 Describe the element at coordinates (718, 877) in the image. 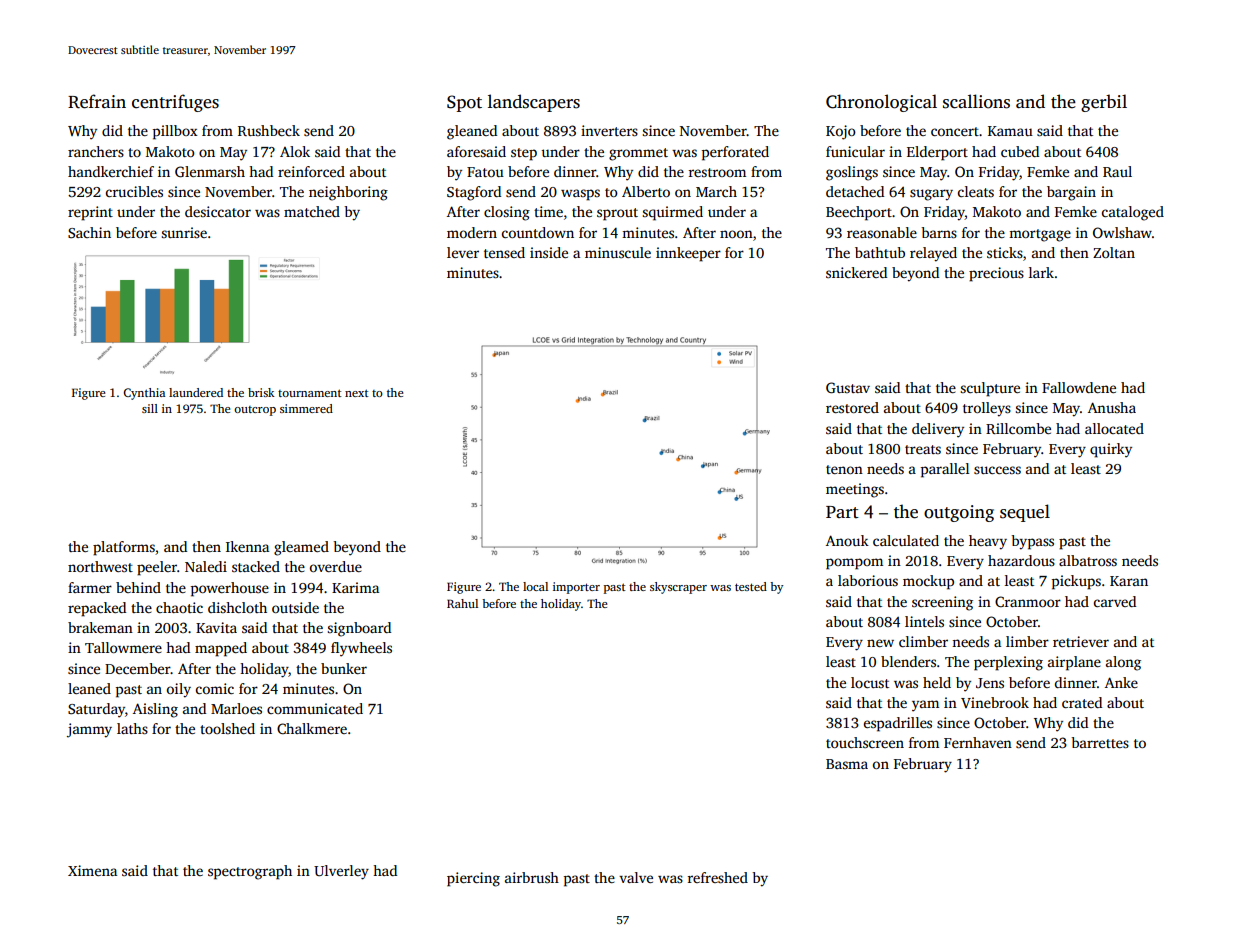

I see `refreshed` at that location.
